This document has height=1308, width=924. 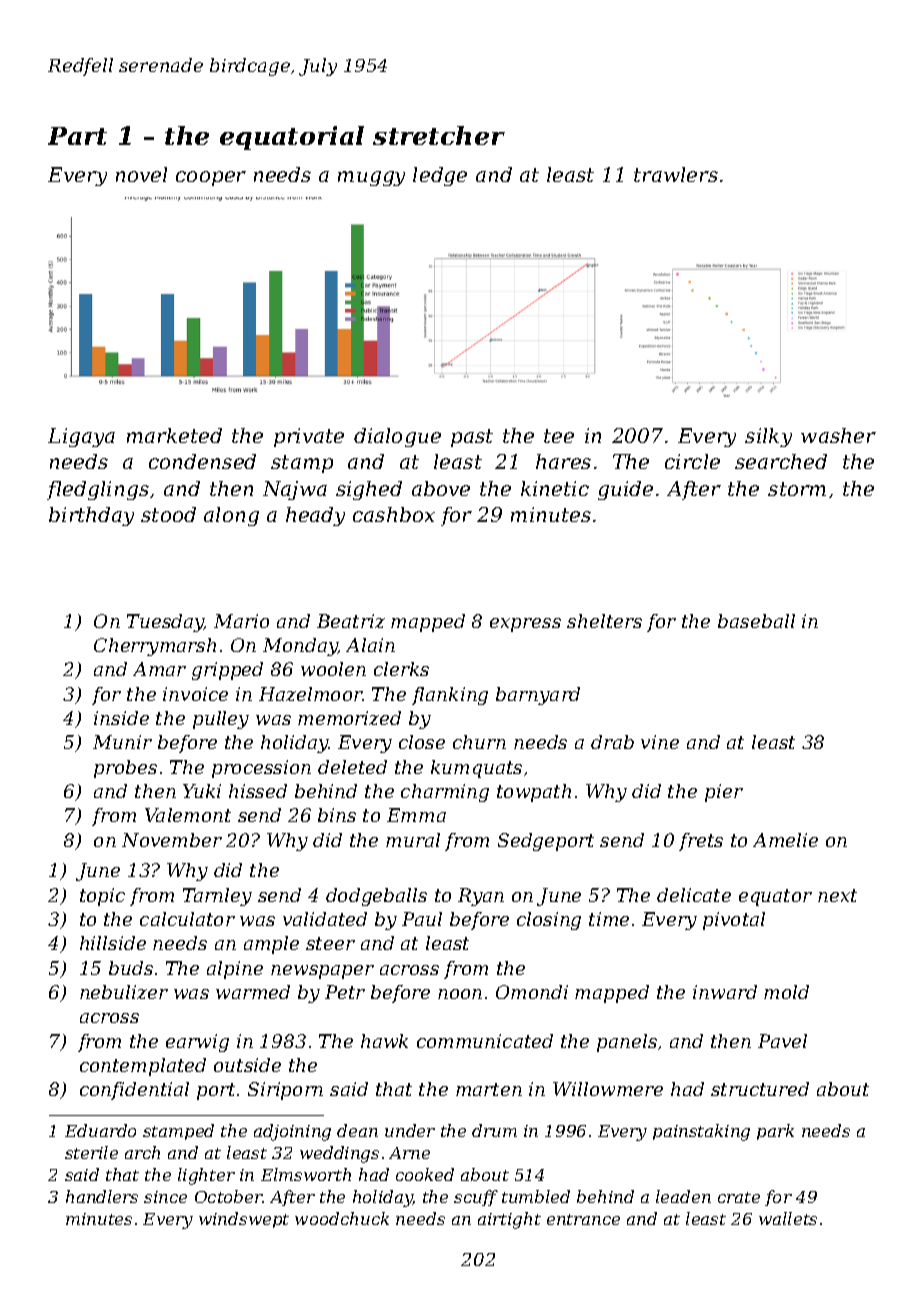 I want to click on gripped, so click(x=227, y=671).
